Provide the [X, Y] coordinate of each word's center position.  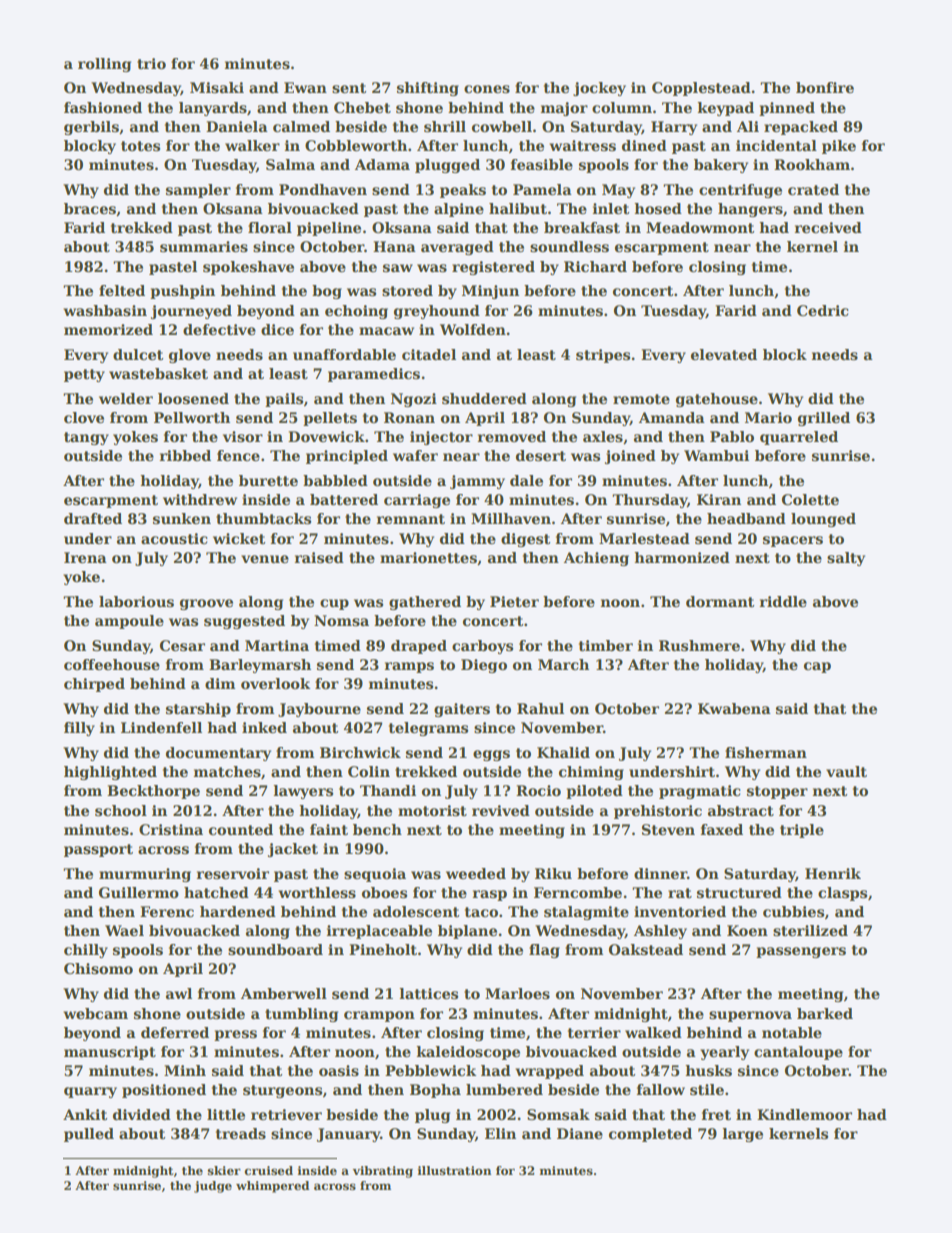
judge [213, 1187]
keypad [725, 109]
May [618, 191]
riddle [783, 601]
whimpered [272, 1187]
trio [151, 63]
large [742, 1135]
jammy [477, 482]
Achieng [596, 559]
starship [198, 710]
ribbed [185, 455]
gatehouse [717, 400]
